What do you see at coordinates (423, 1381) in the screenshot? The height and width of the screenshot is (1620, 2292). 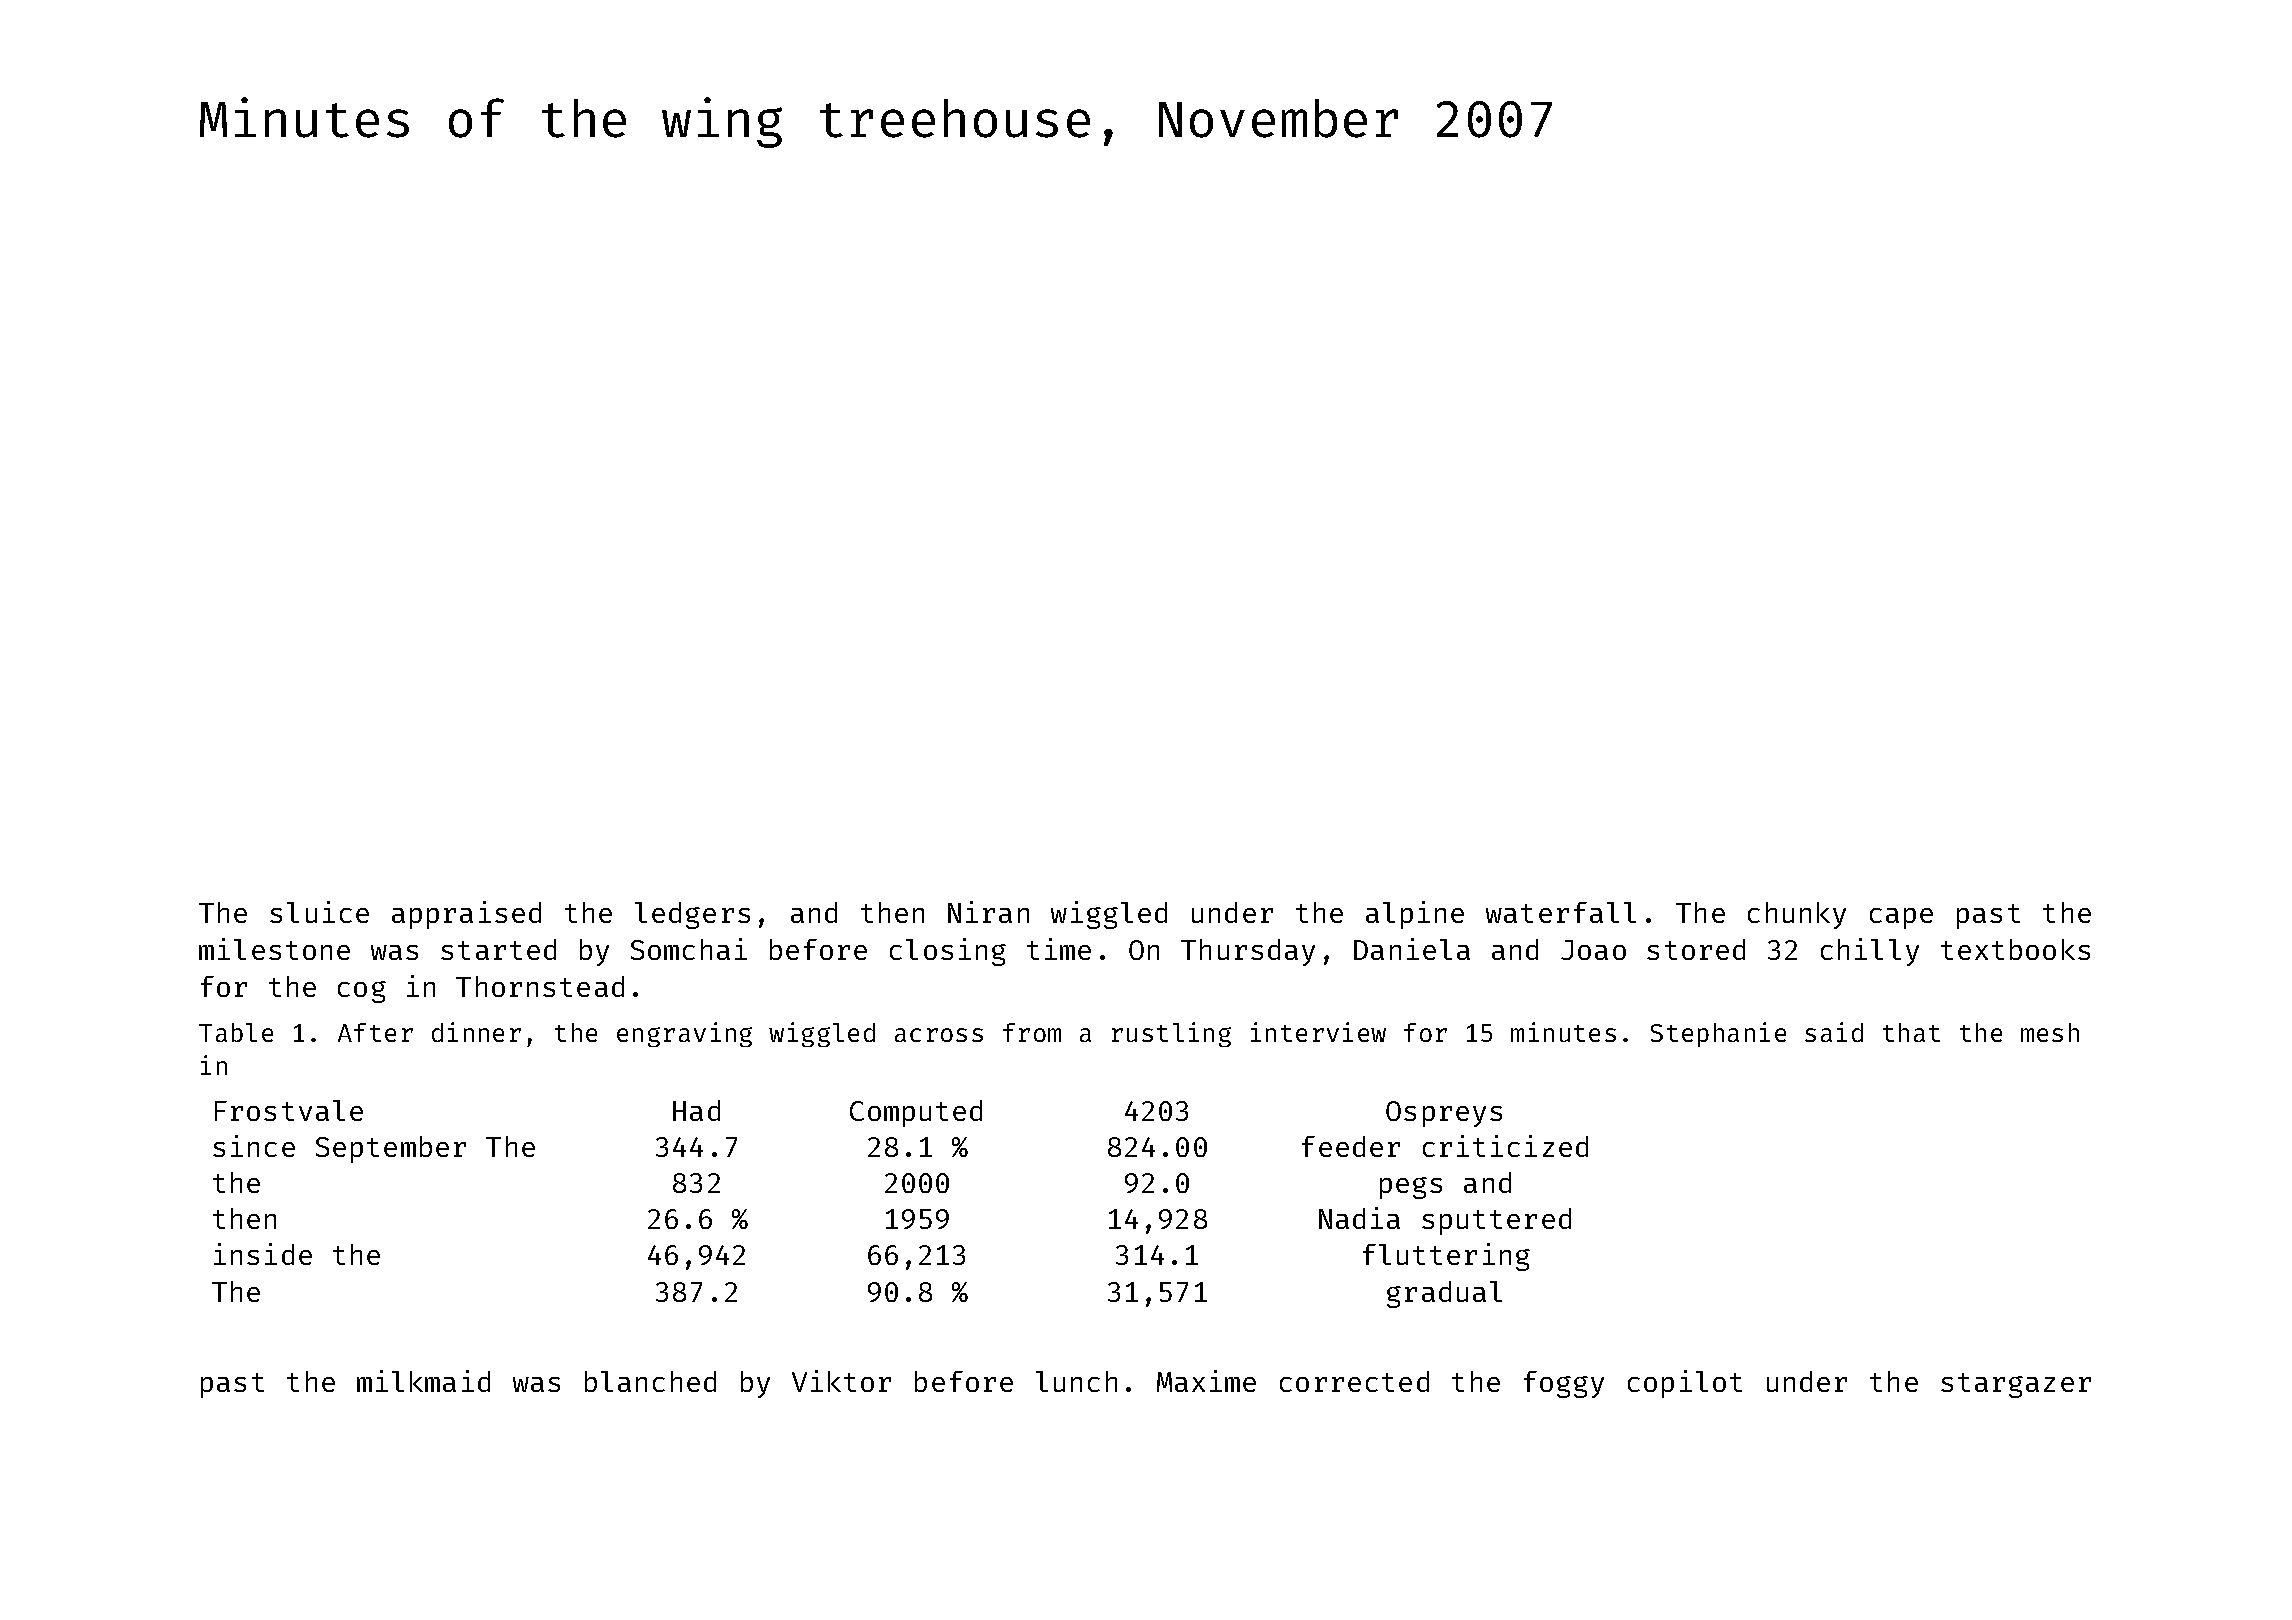 I see `milkmaid` at bounding box center [423, 1381].
